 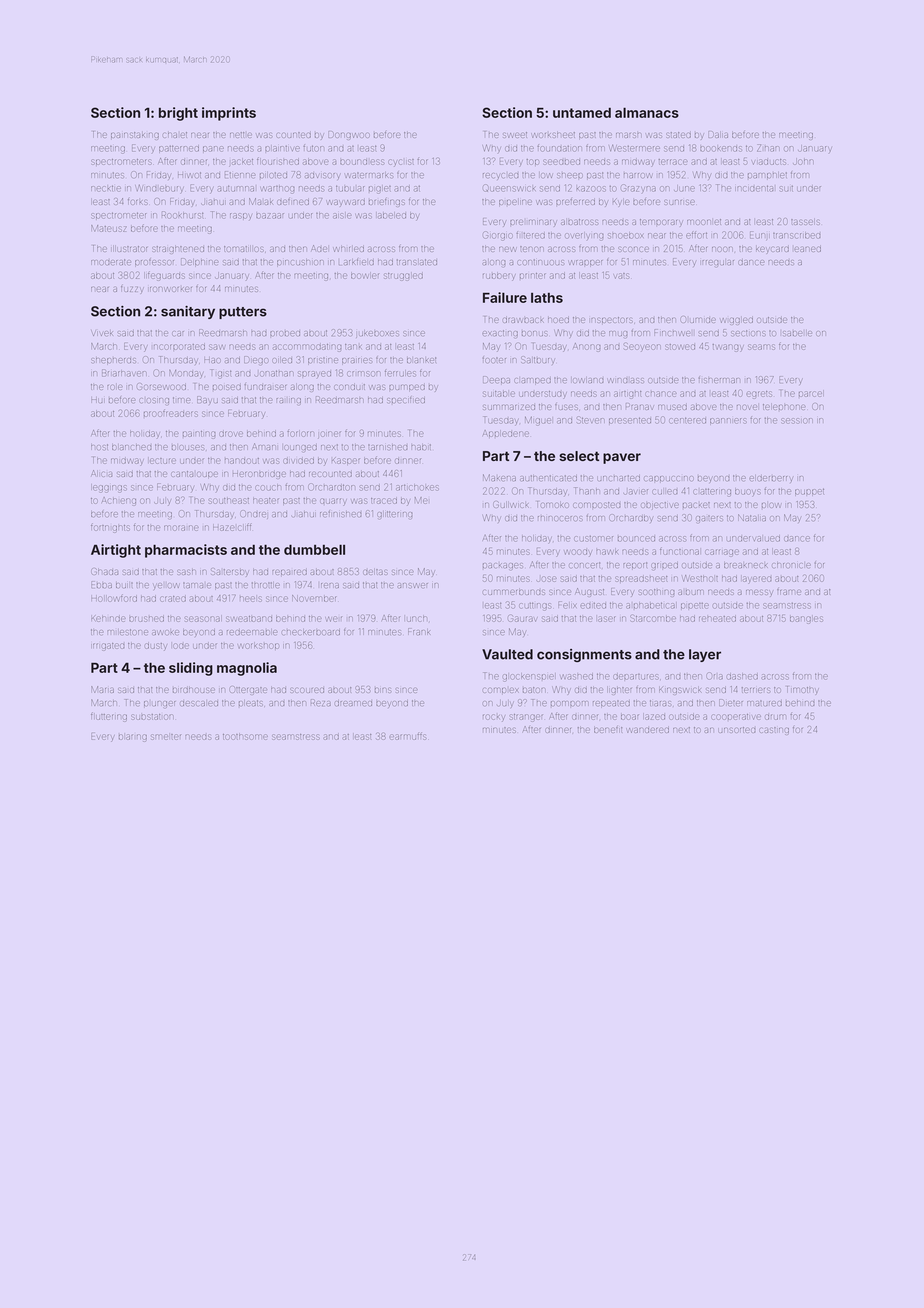 I want to click on bright, so click(x=178, y=114).
